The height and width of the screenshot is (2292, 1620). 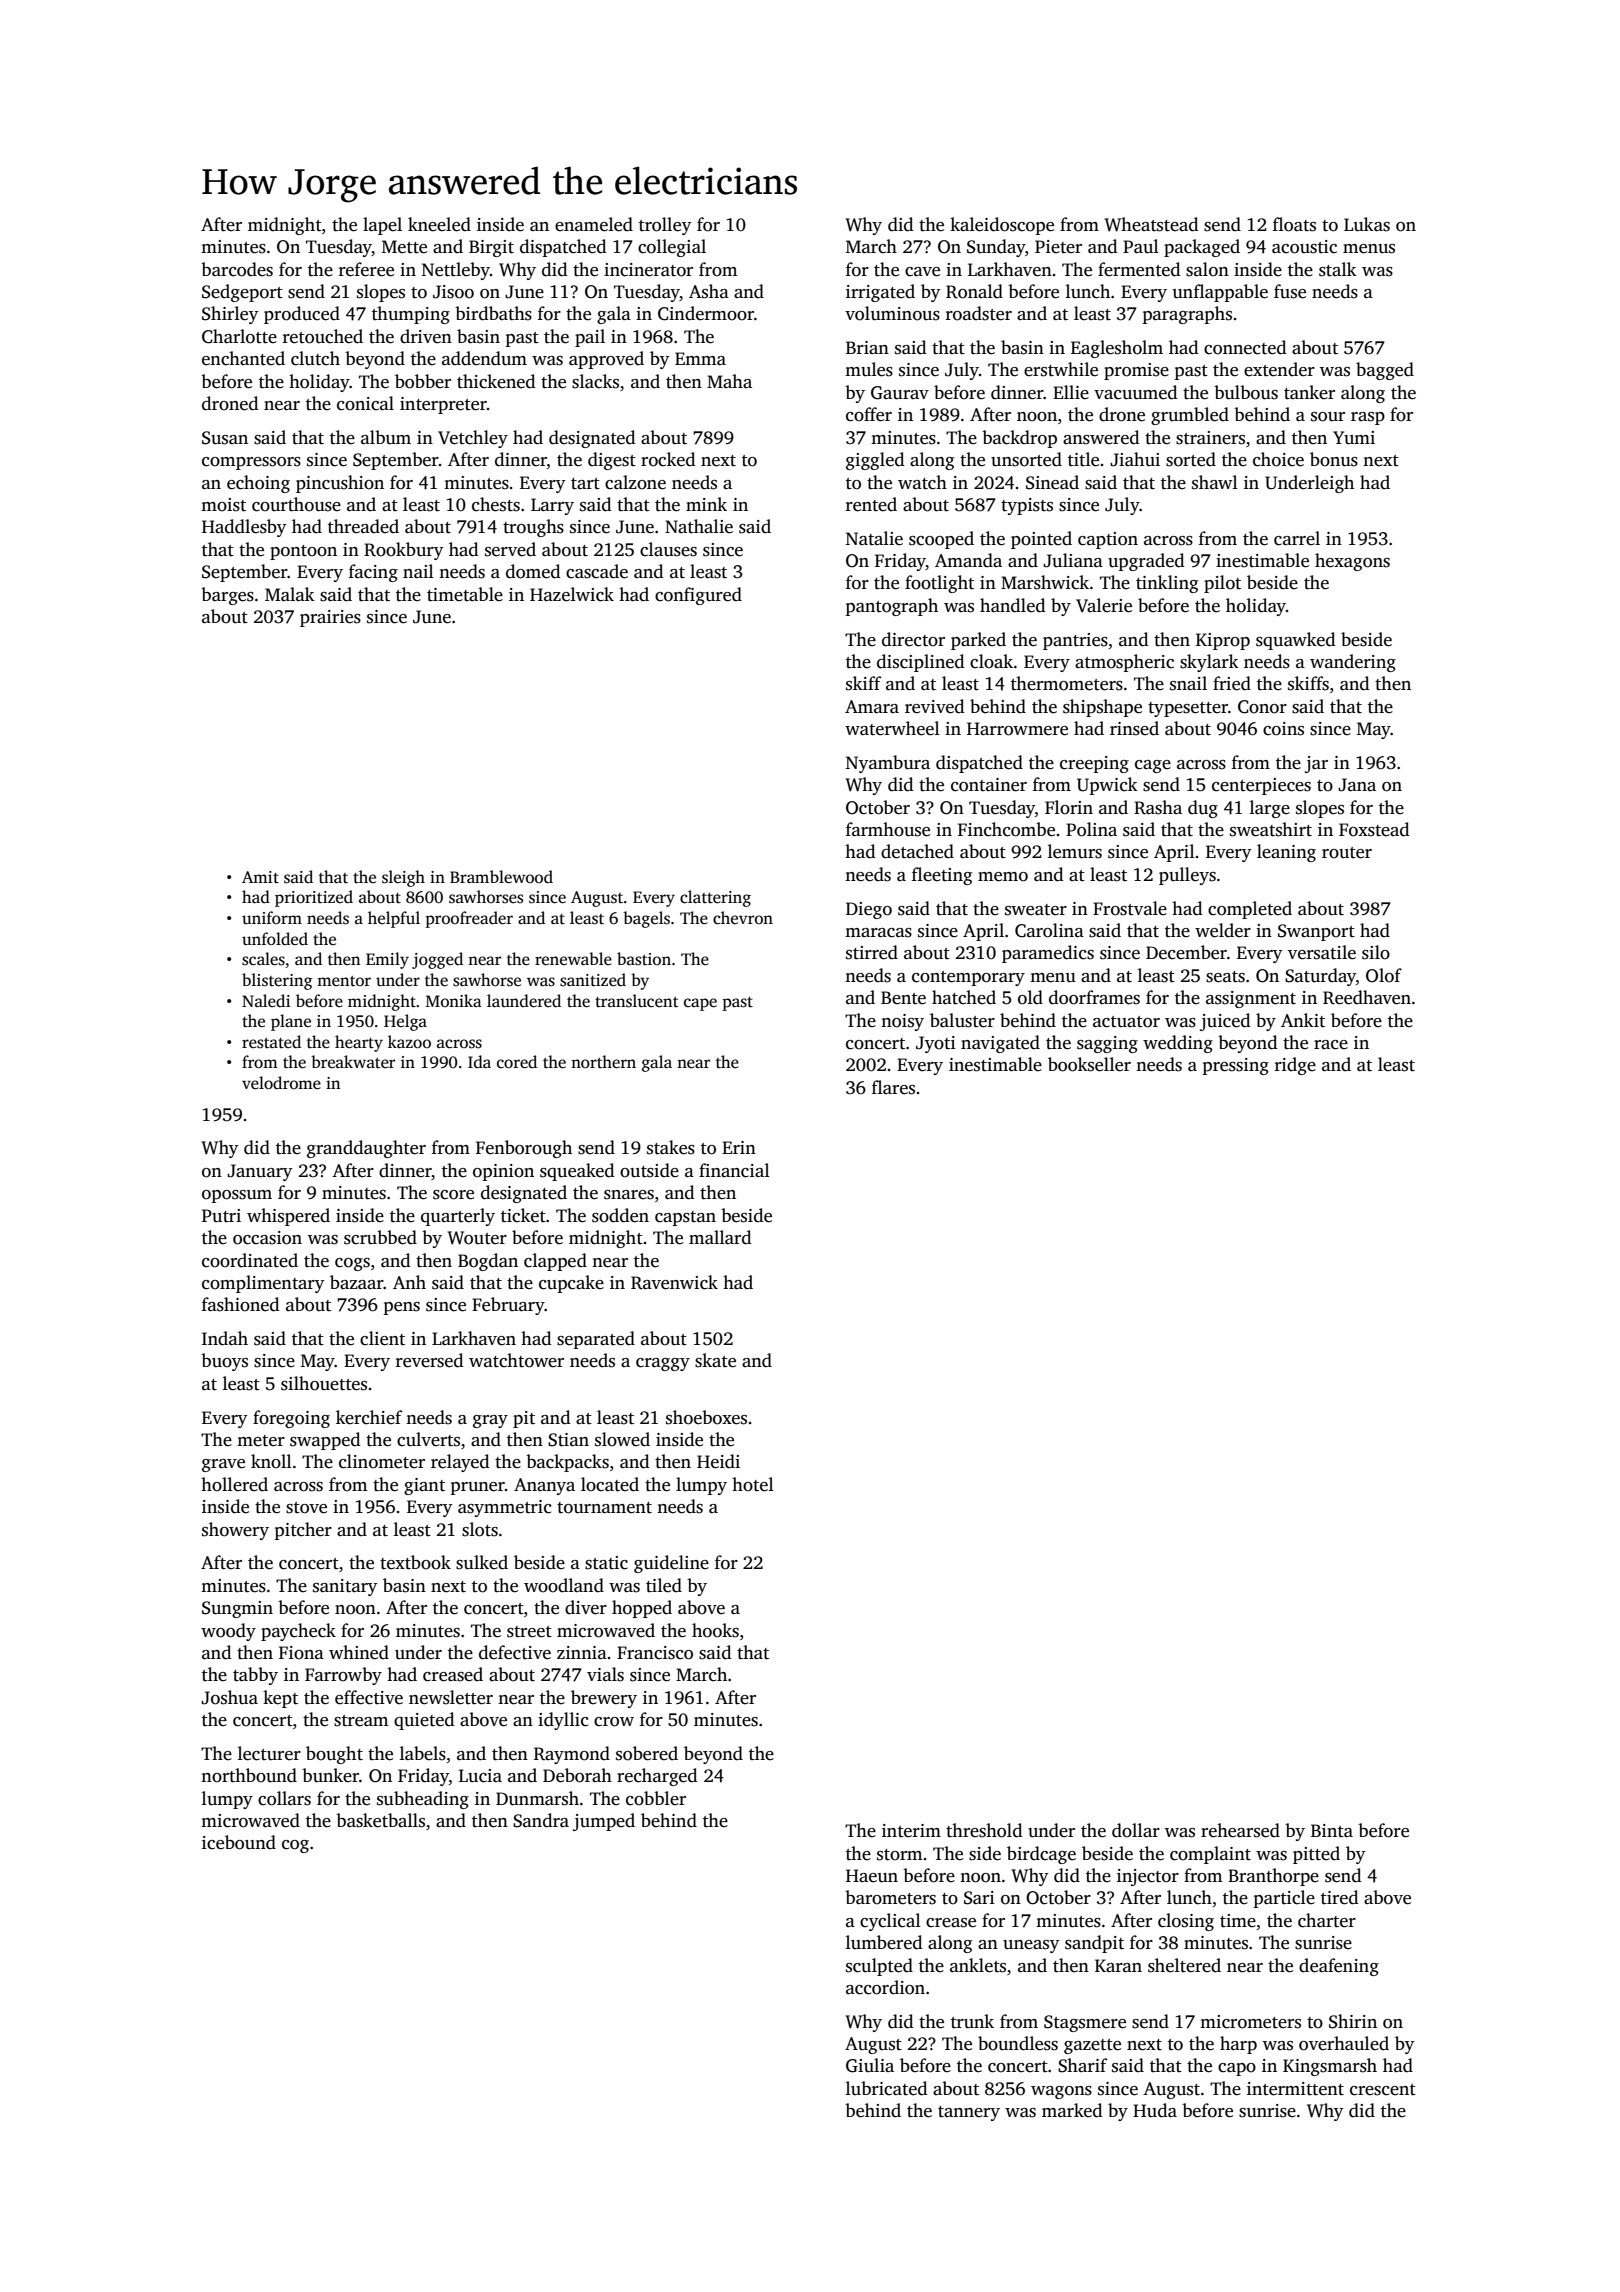 What do you see at coordinates (665, 226) in the screenshot?
I see `trolley` at bounding box center [665, 226].
